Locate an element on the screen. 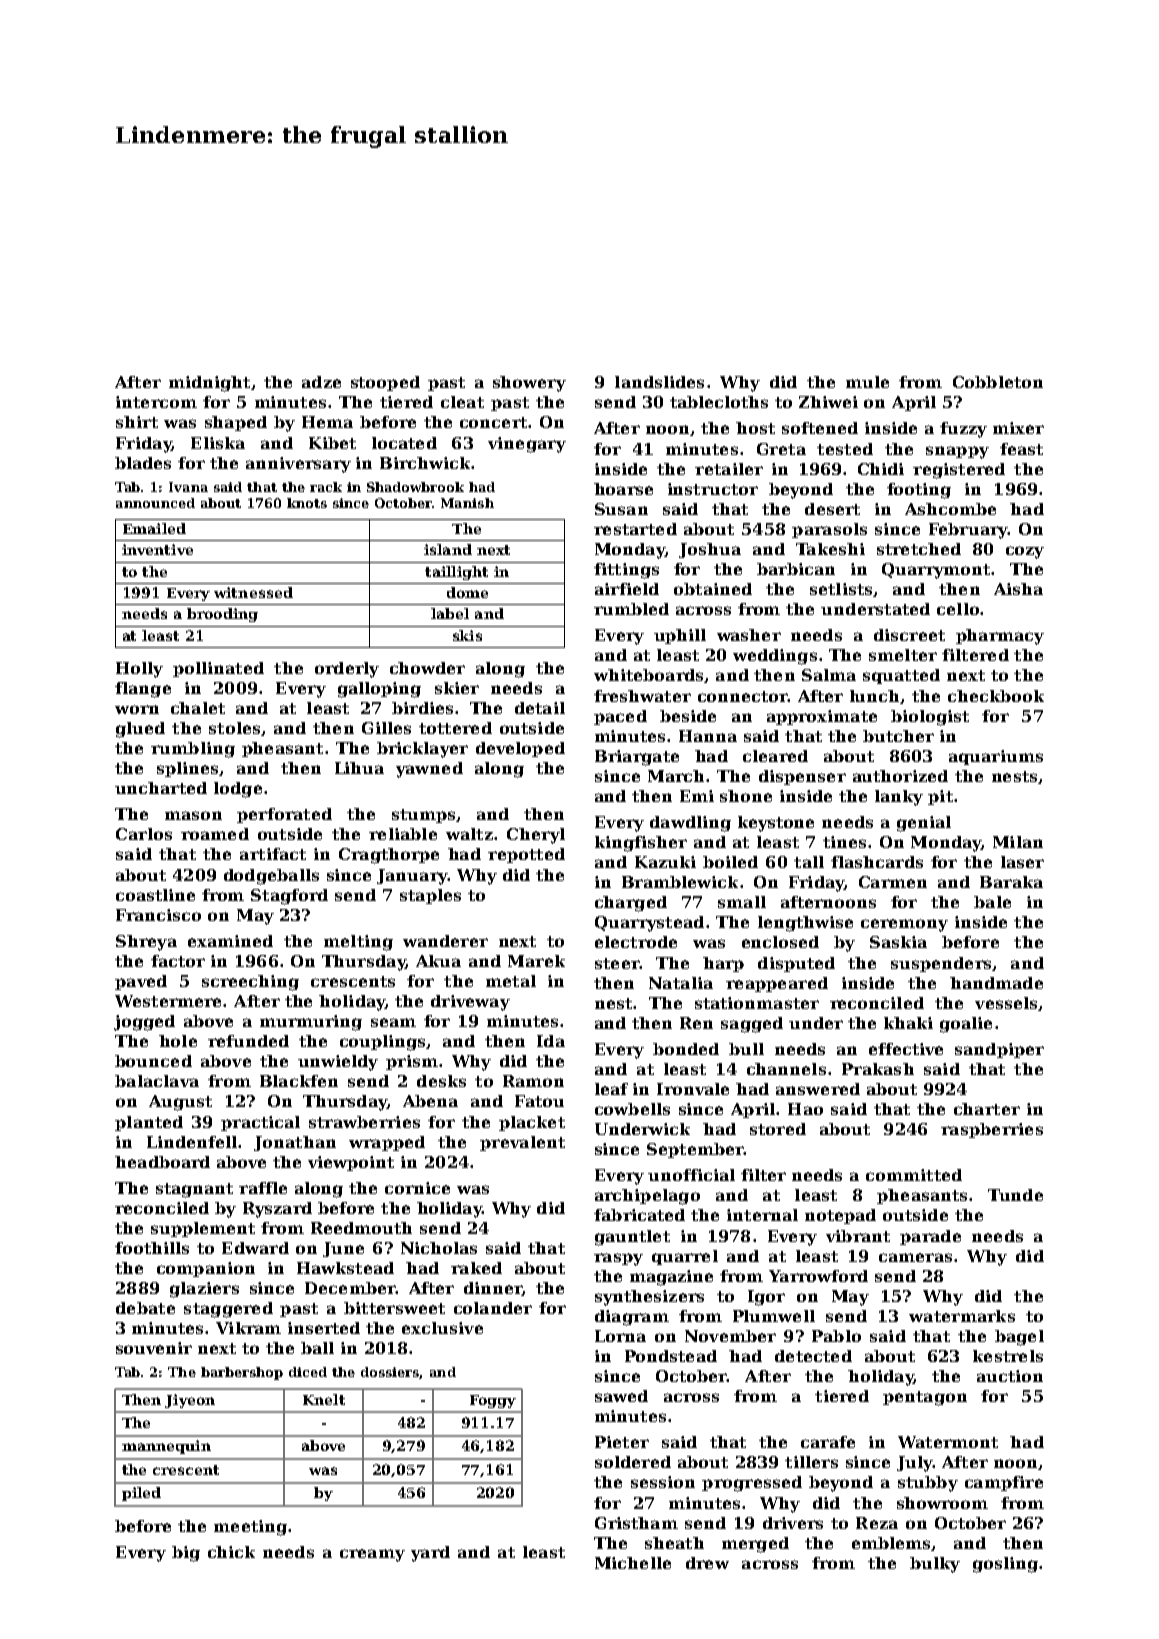 Image resolution: width=1159 pixels, height=1639 pixels. landslides is located at coordinates (659, 382).
